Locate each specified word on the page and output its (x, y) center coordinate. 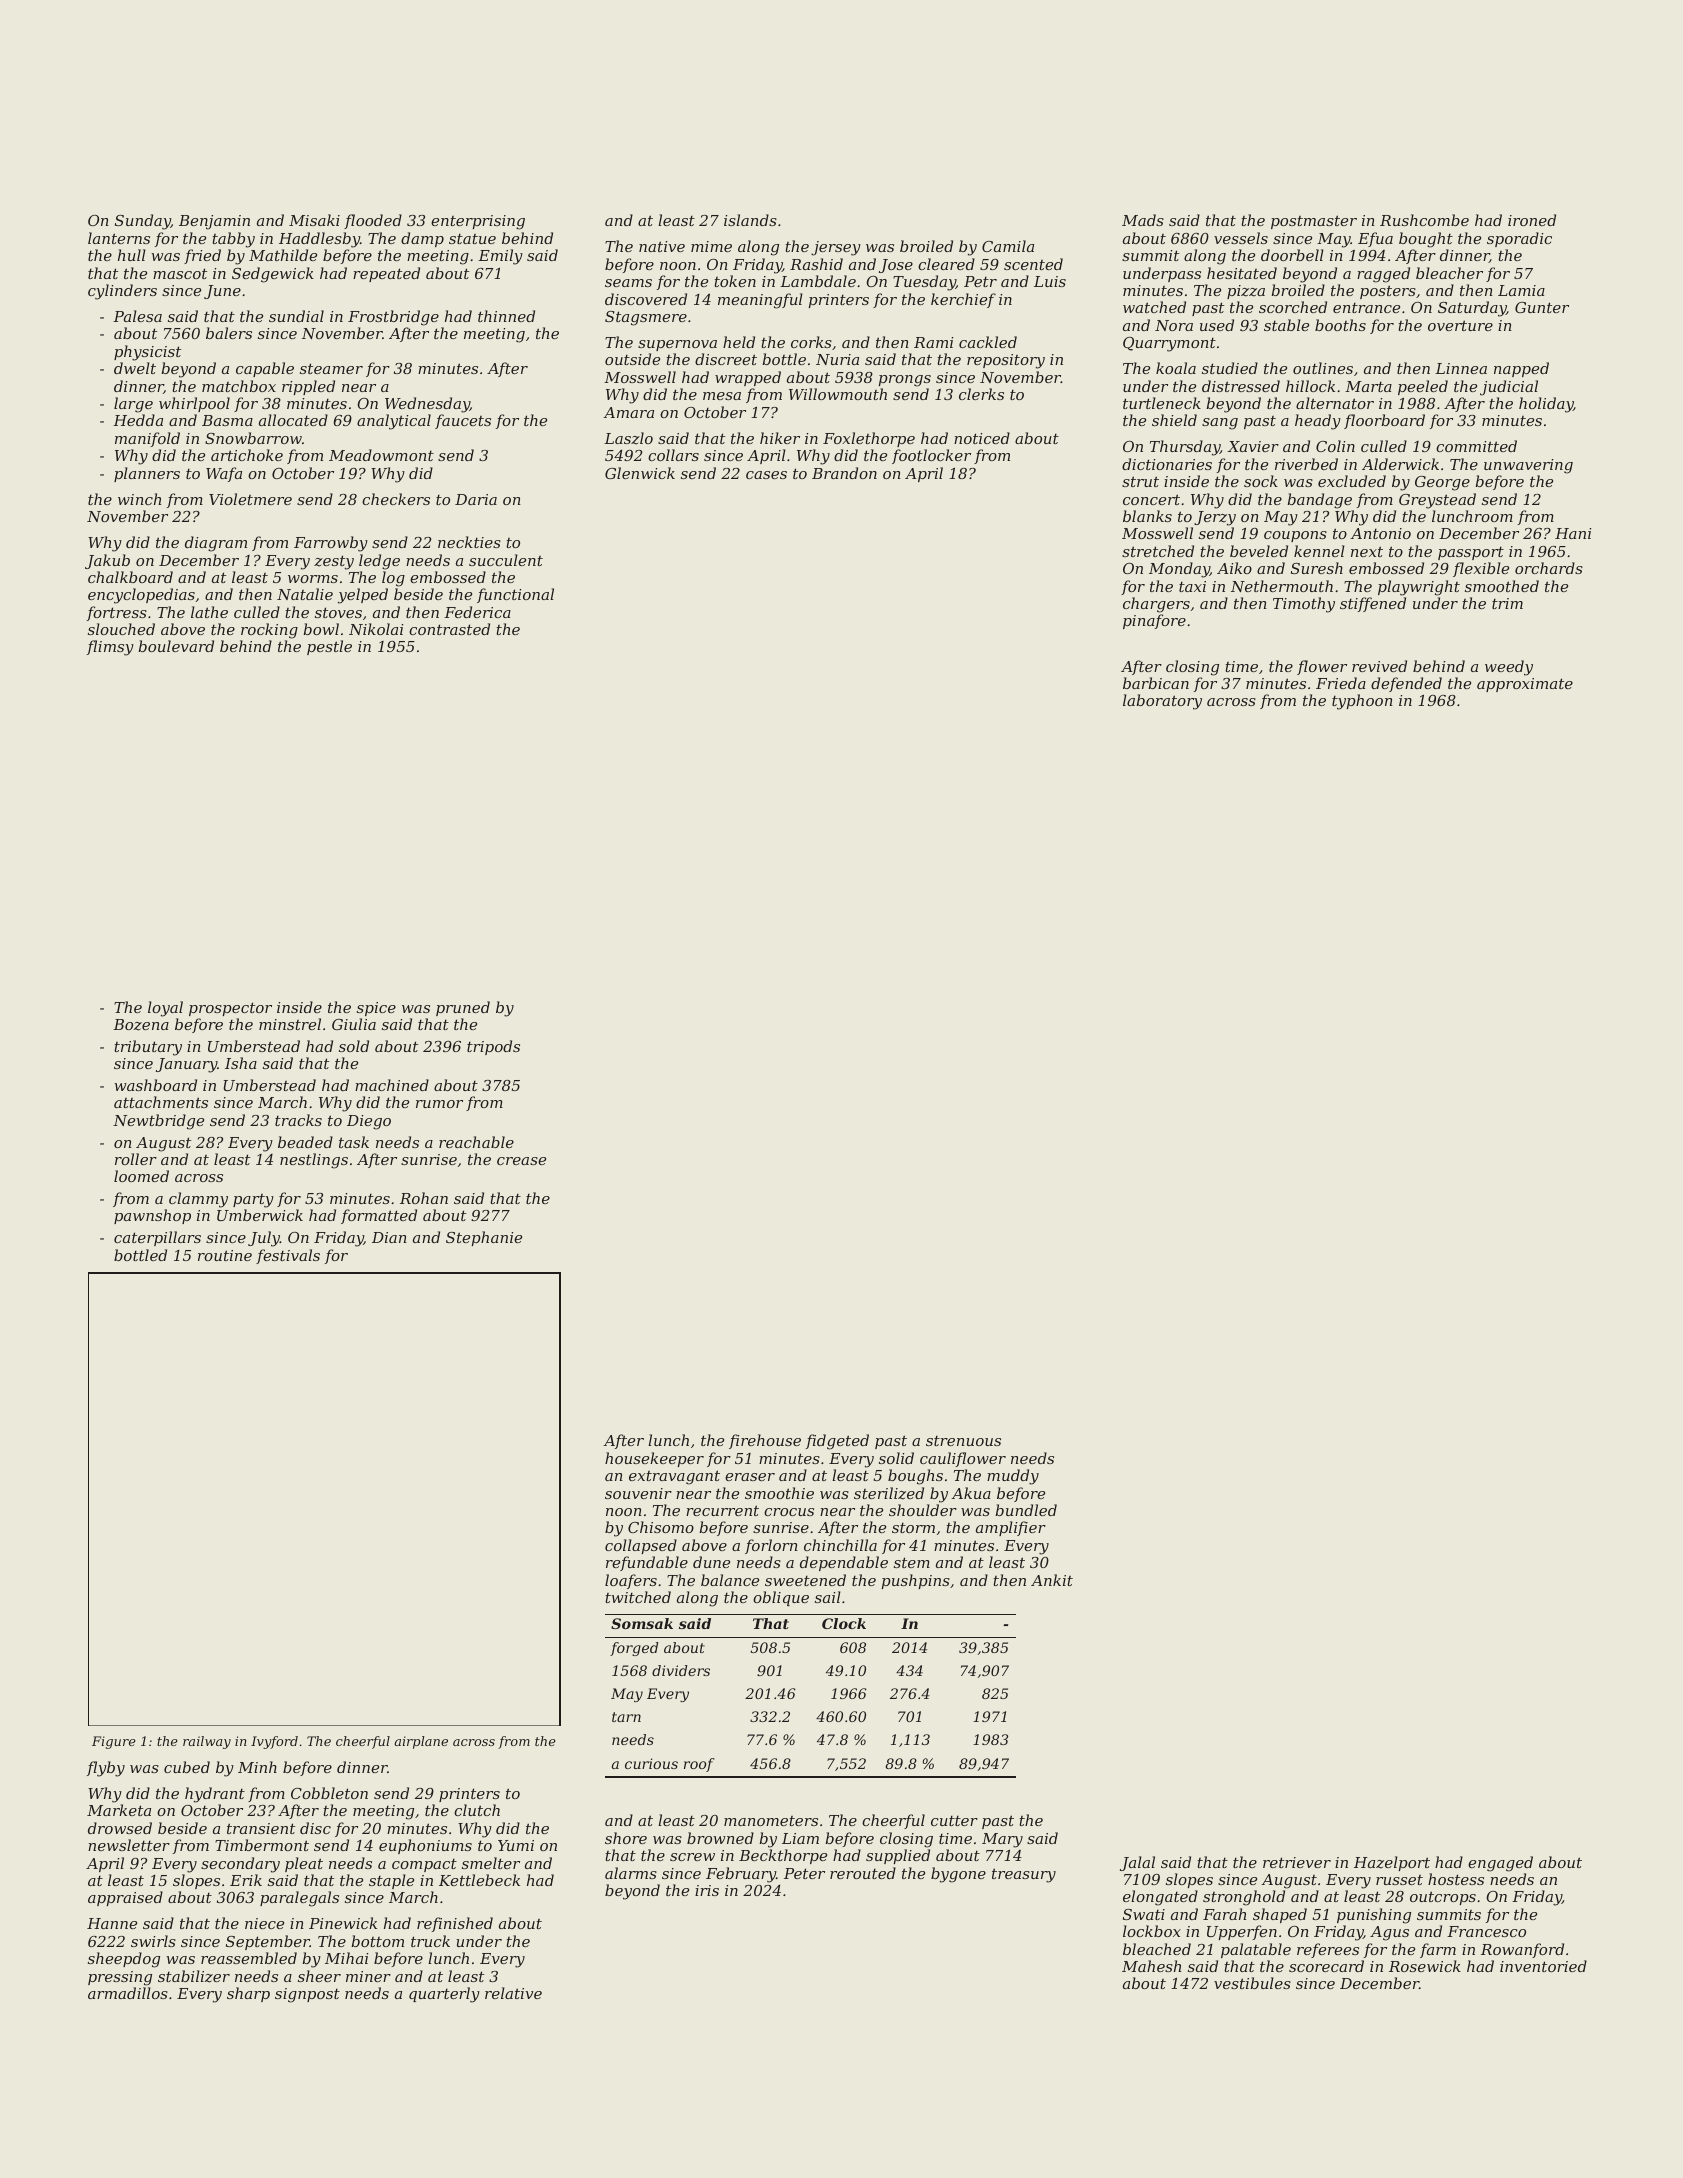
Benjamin (214, 222)
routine (225, 1255)
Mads (1143, 220)
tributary (148, 1048)
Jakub (107, 561)
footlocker (931, 456)
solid (896, 1458)
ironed (1532, 220)
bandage (1319, 501)
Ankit (1052, 1580)
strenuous (963, 1440)
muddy (1013, 1477)
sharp (248, 1994)
